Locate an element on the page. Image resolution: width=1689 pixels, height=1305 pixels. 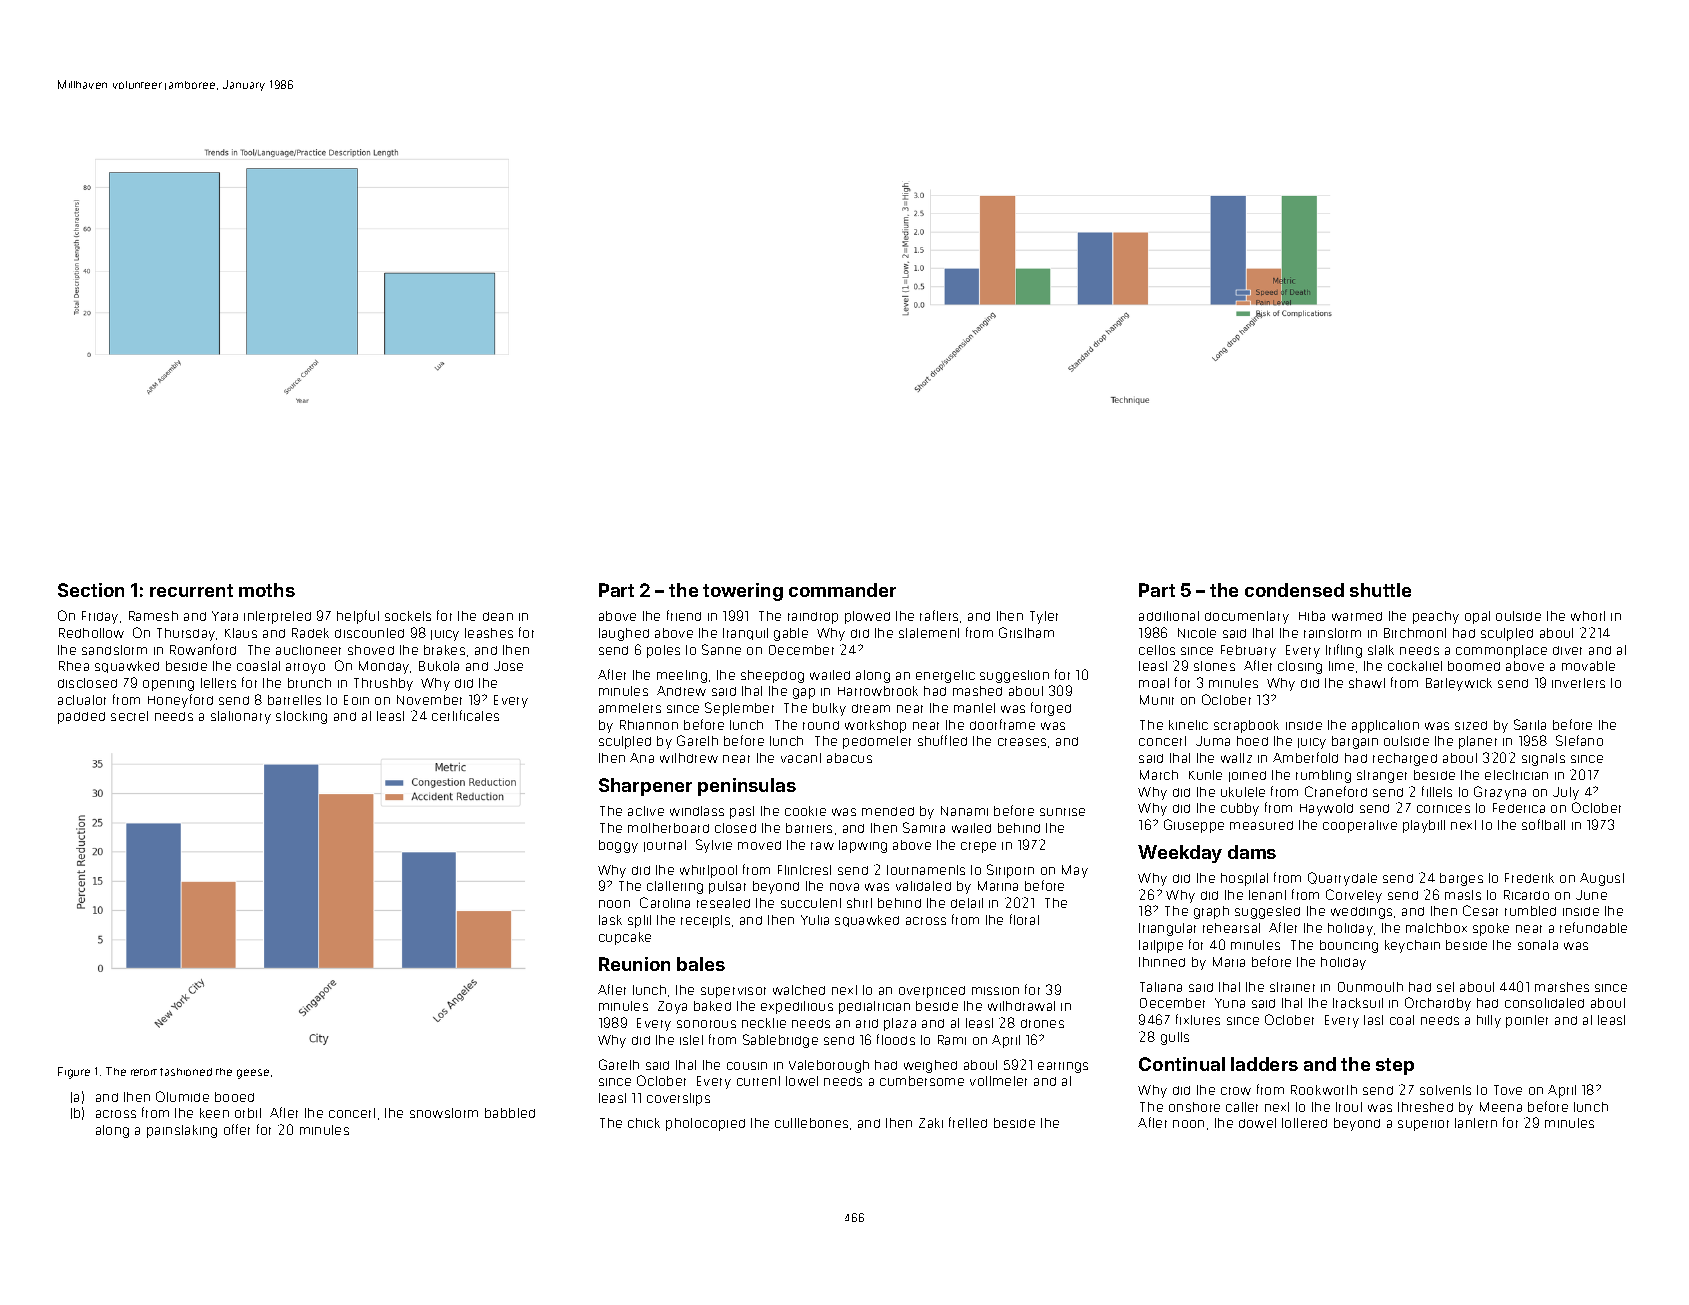
leashes is located at coordinates (489, 633).
